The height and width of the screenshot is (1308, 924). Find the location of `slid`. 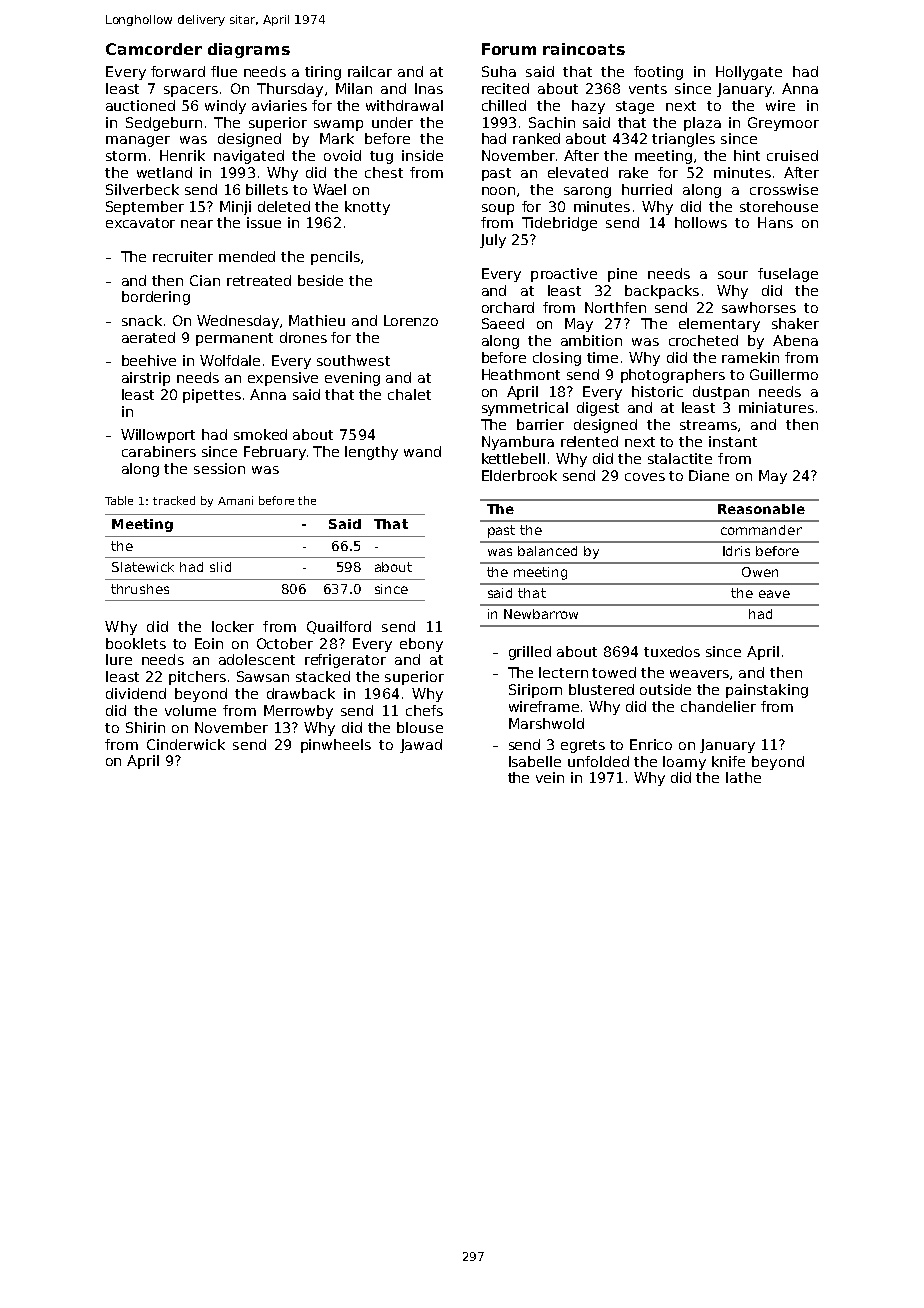

slid is located at coordinates (220, 567).
